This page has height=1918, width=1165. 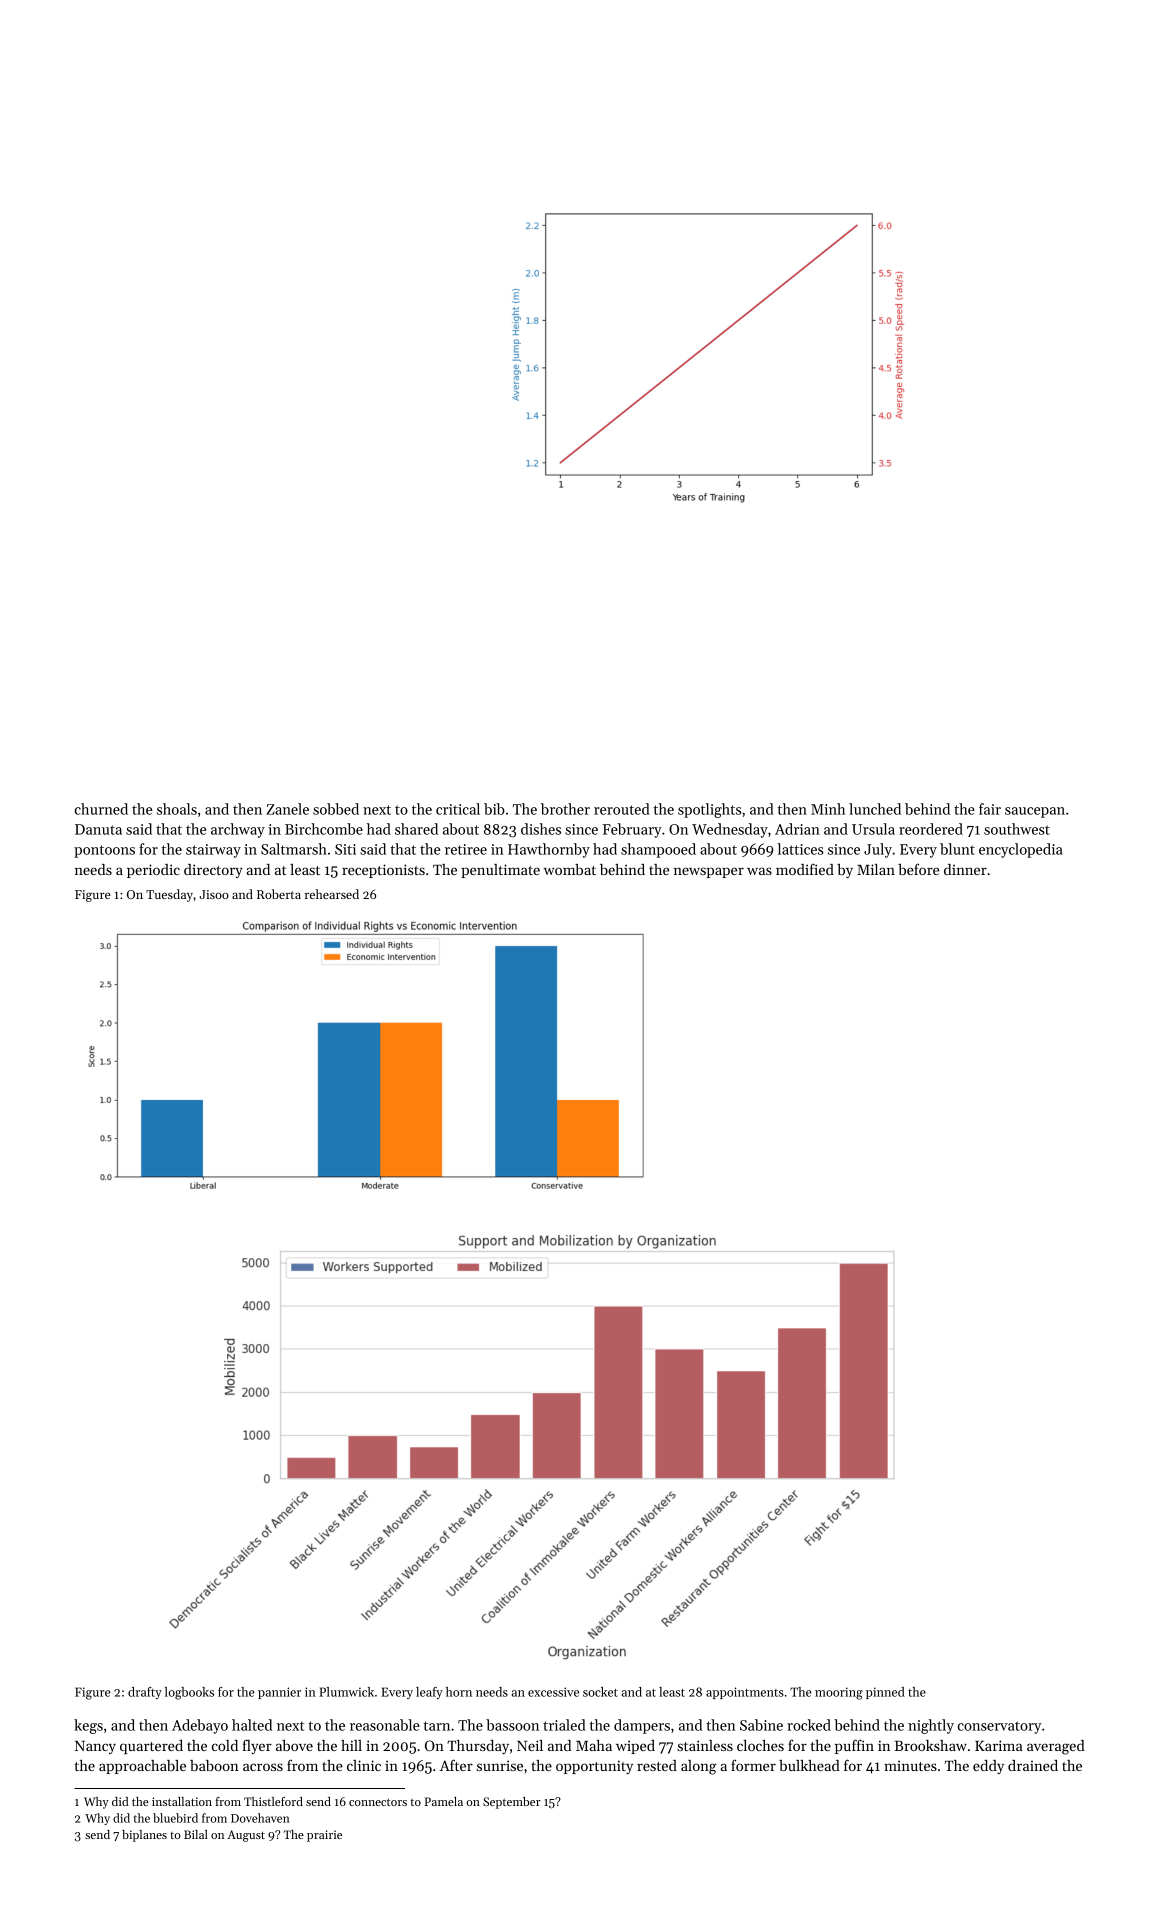 I want to click on Zanele, so click(x=287, y=809).
